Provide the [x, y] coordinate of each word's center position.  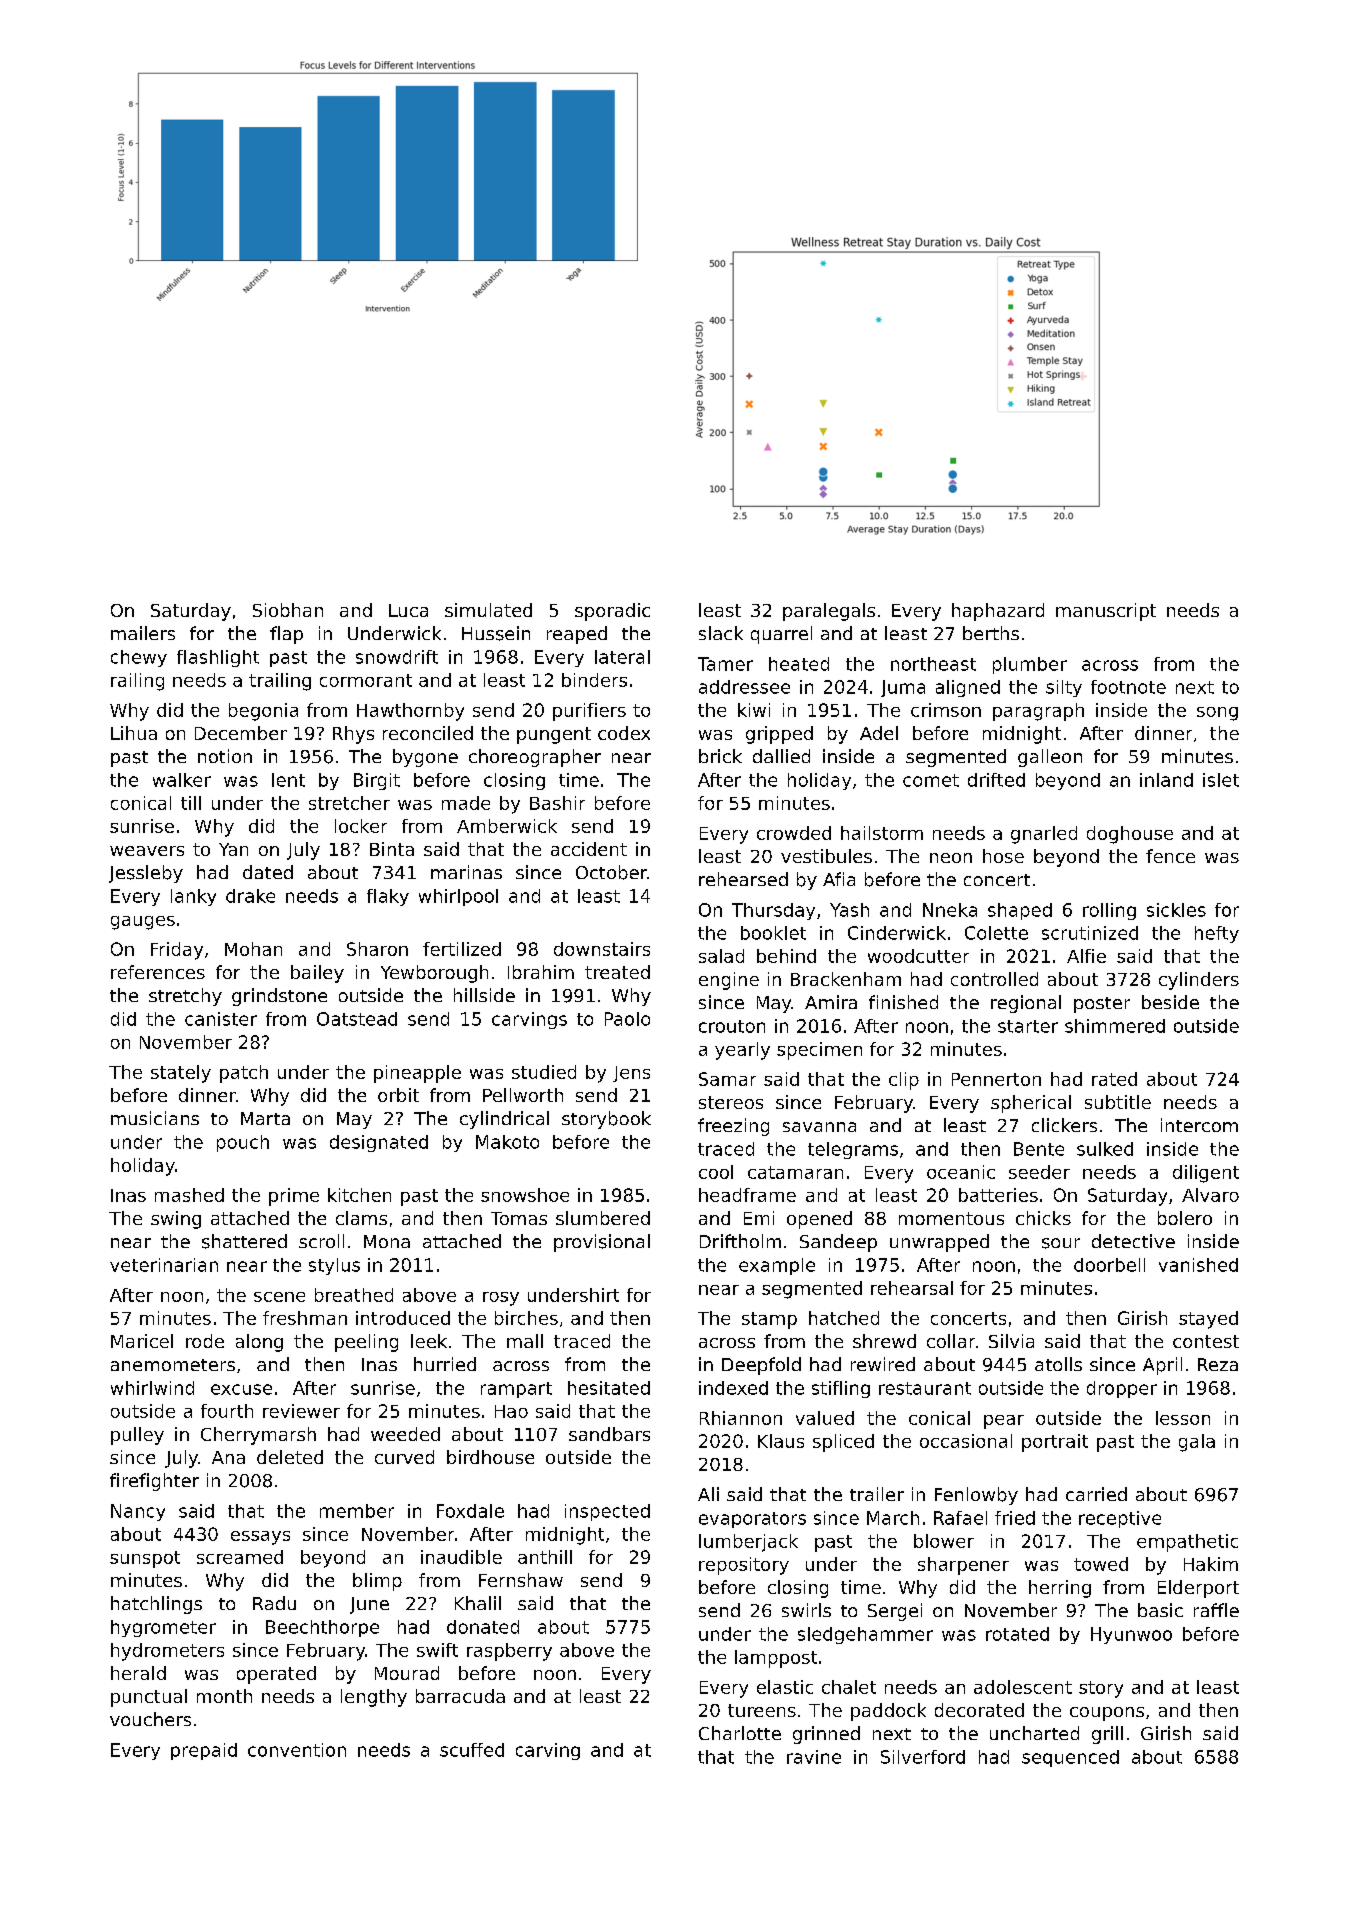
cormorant [366, 680]
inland [1166, 780]
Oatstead [357, 1019]
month [224, 1696]
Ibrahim [541, 972]
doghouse [1130, 835]
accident [589, 849]
